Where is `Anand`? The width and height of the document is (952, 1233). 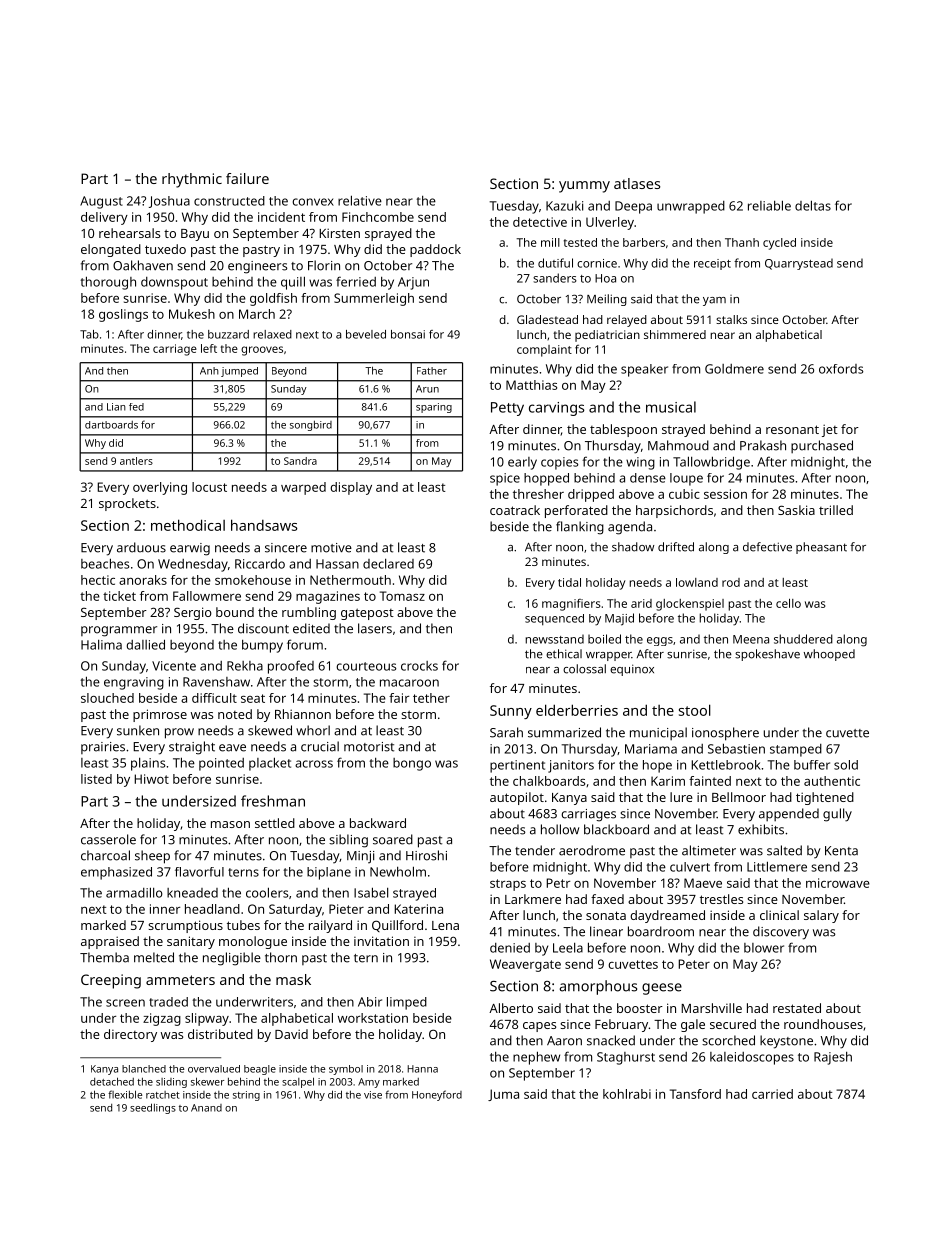 Anand is located at coordinates (206, 1108).
